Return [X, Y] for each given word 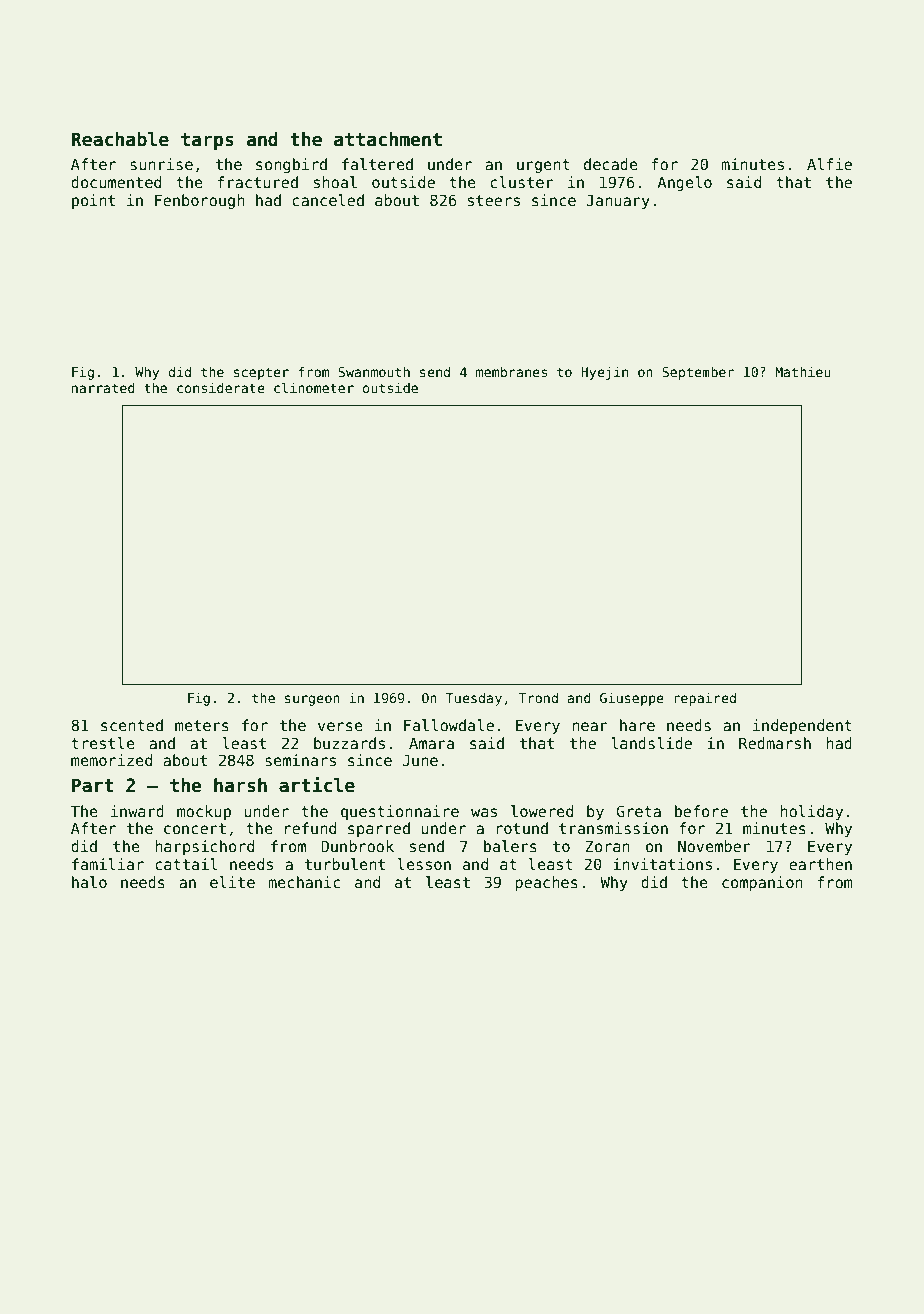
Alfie [829, 164]
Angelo [684, 183]
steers [494, 200]
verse [340, 726]
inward [137, 811]
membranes [511, 371]
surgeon [312, 700]
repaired [705, 699]
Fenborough [200, 201]
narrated [103, 387]
